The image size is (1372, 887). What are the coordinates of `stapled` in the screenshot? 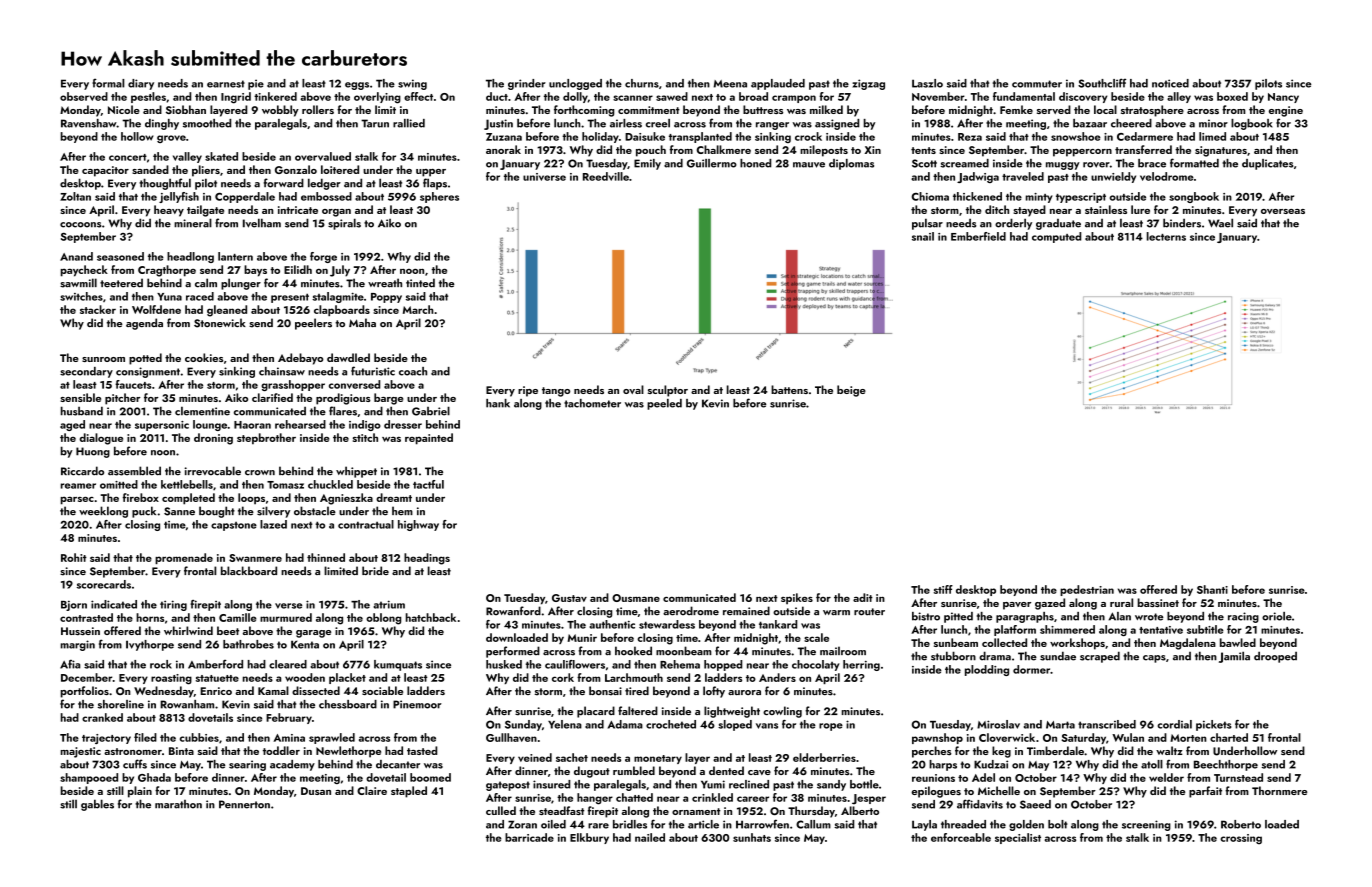 It's located at (409, 792).
